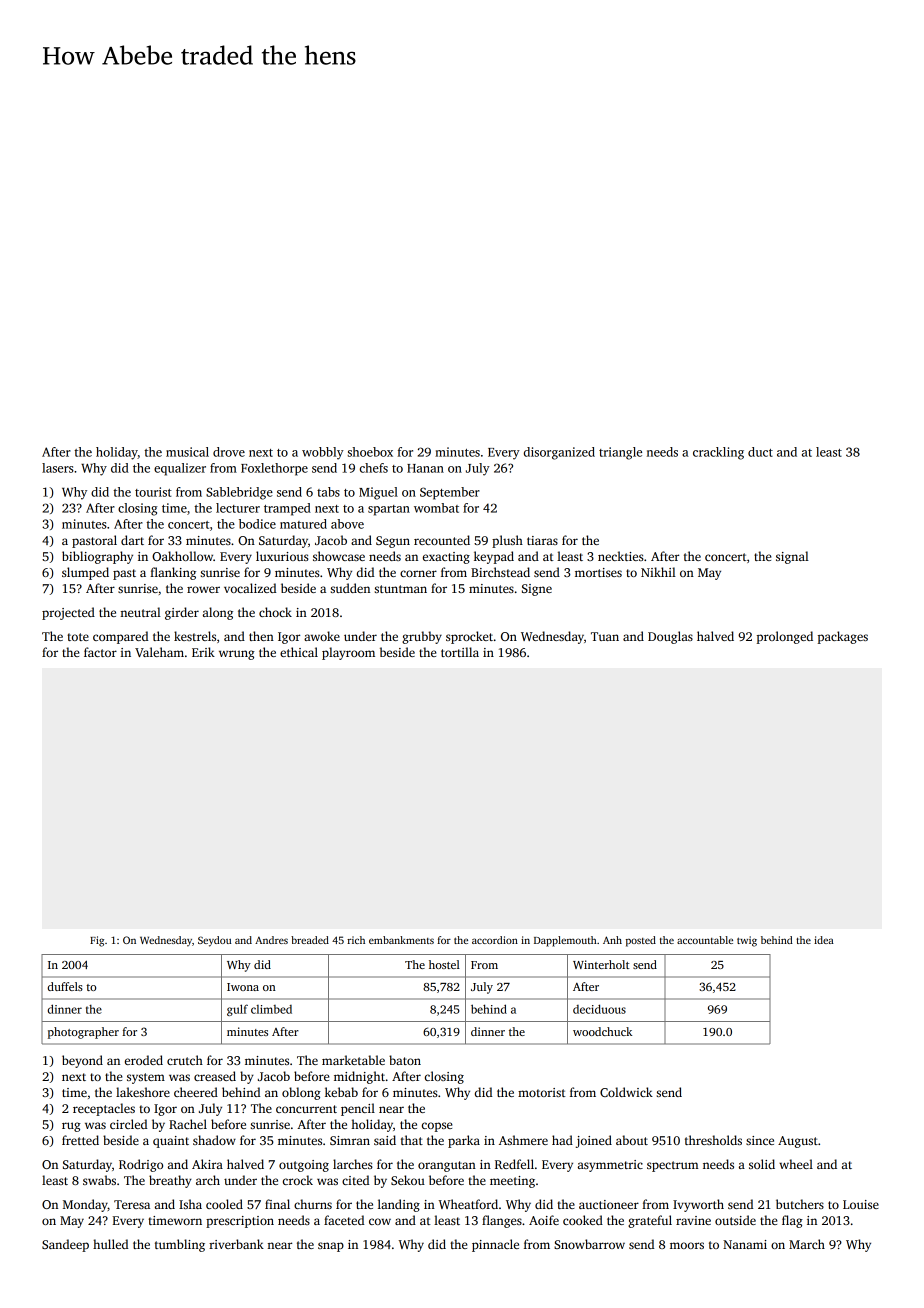 Image resolution: width=924 pixels, height=1308 pixels. Describe the element at coordinates (495, 940) in the image. I see `accordion` at that location.
